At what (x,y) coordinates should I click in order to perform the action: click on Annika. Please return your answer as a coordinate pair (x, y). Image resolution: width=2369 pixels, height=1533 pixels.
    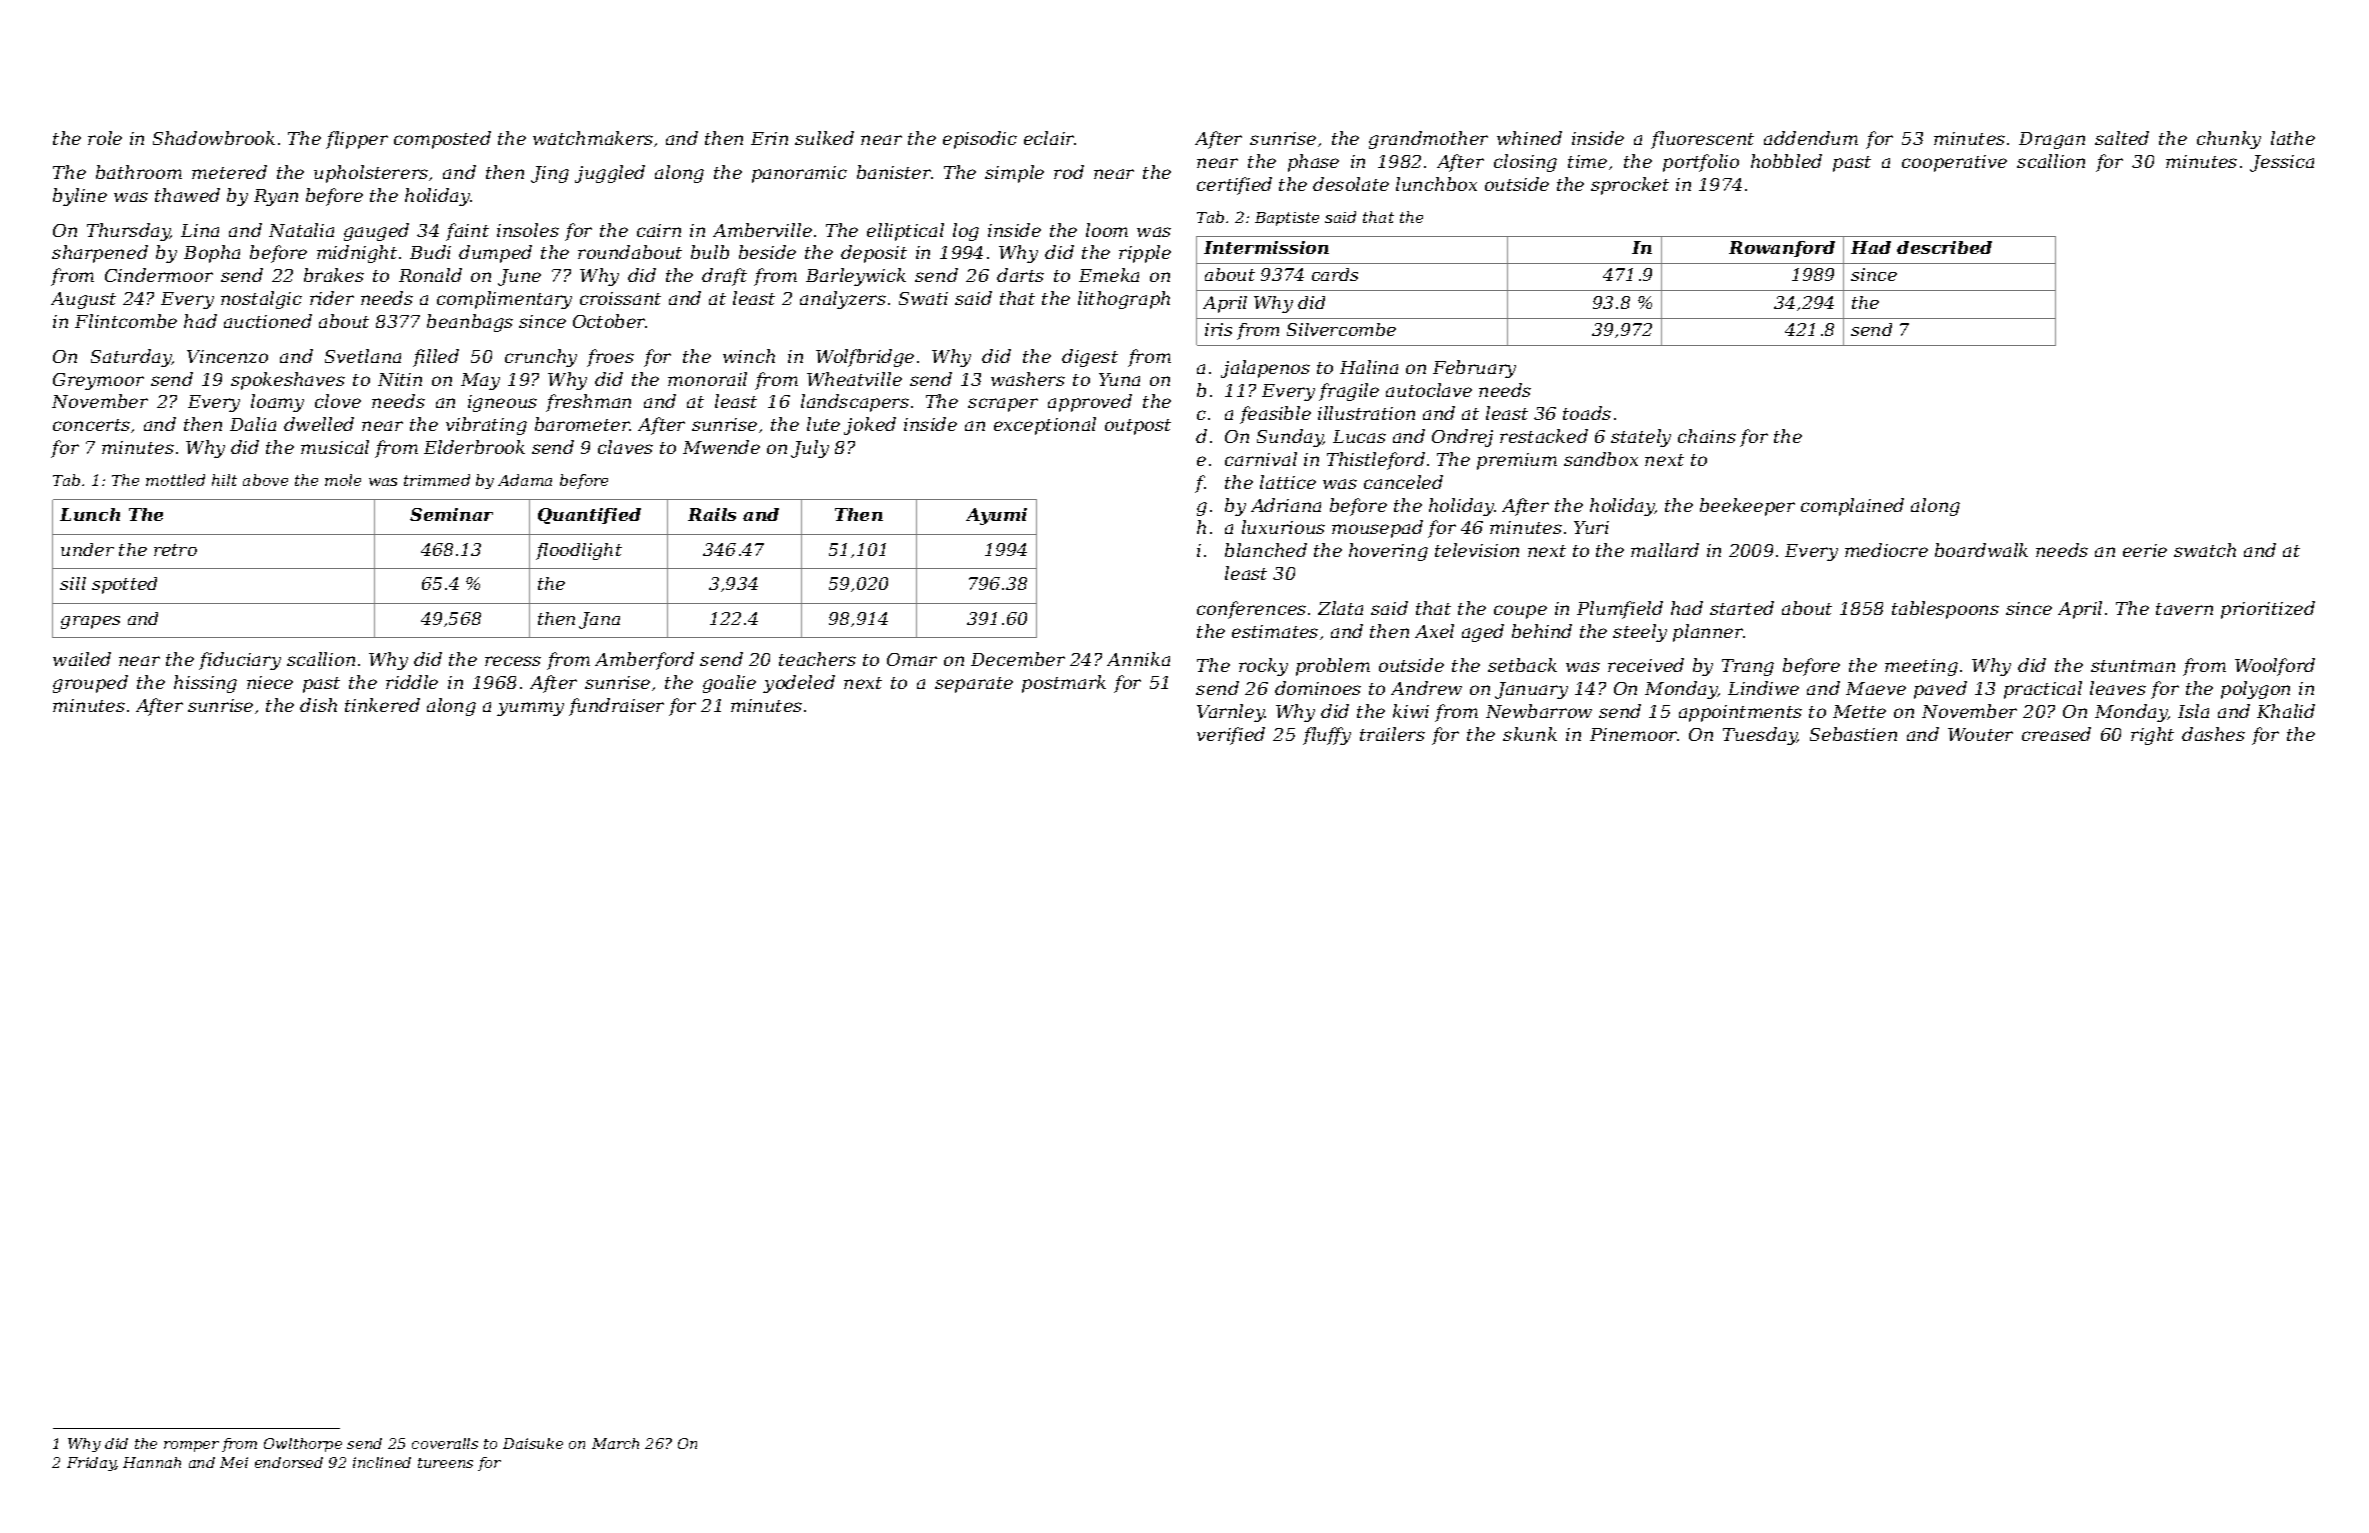
    Looking at the image, I should click on (1138, 659).
